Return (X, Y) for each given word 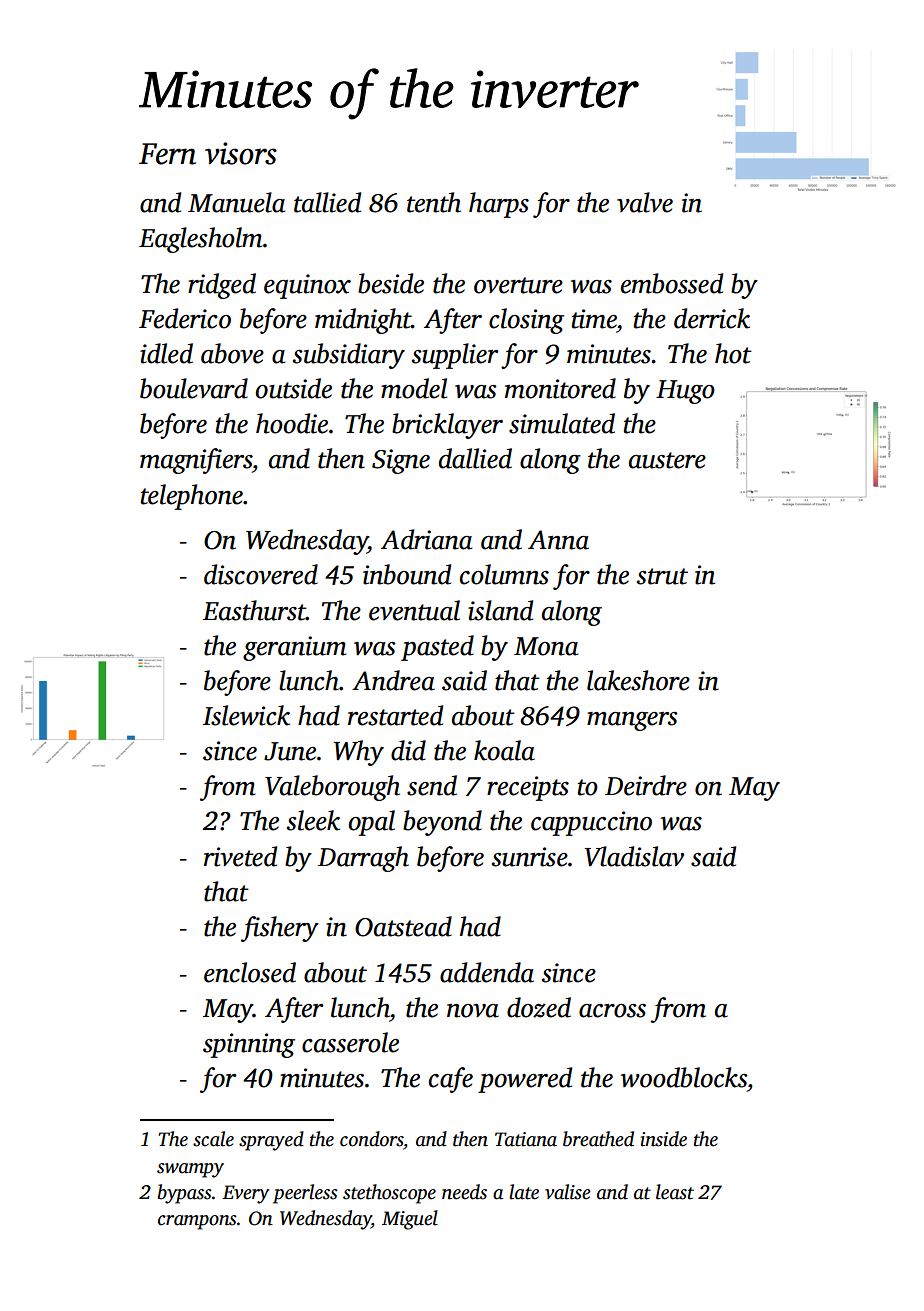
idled (166, 353)
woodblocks (684, 1077)
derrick (712, 318)
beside (391, 283)
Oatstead (403, 926)
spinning (249, 1045)
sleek (313, 820)
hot (733, 353)
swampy (190, 1170)
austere (667, 460)
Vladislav (634, 856)
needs (464, 1192)
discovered (261, 574)
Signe (401, 461)
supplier (455, 356)
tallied (327, 202)
